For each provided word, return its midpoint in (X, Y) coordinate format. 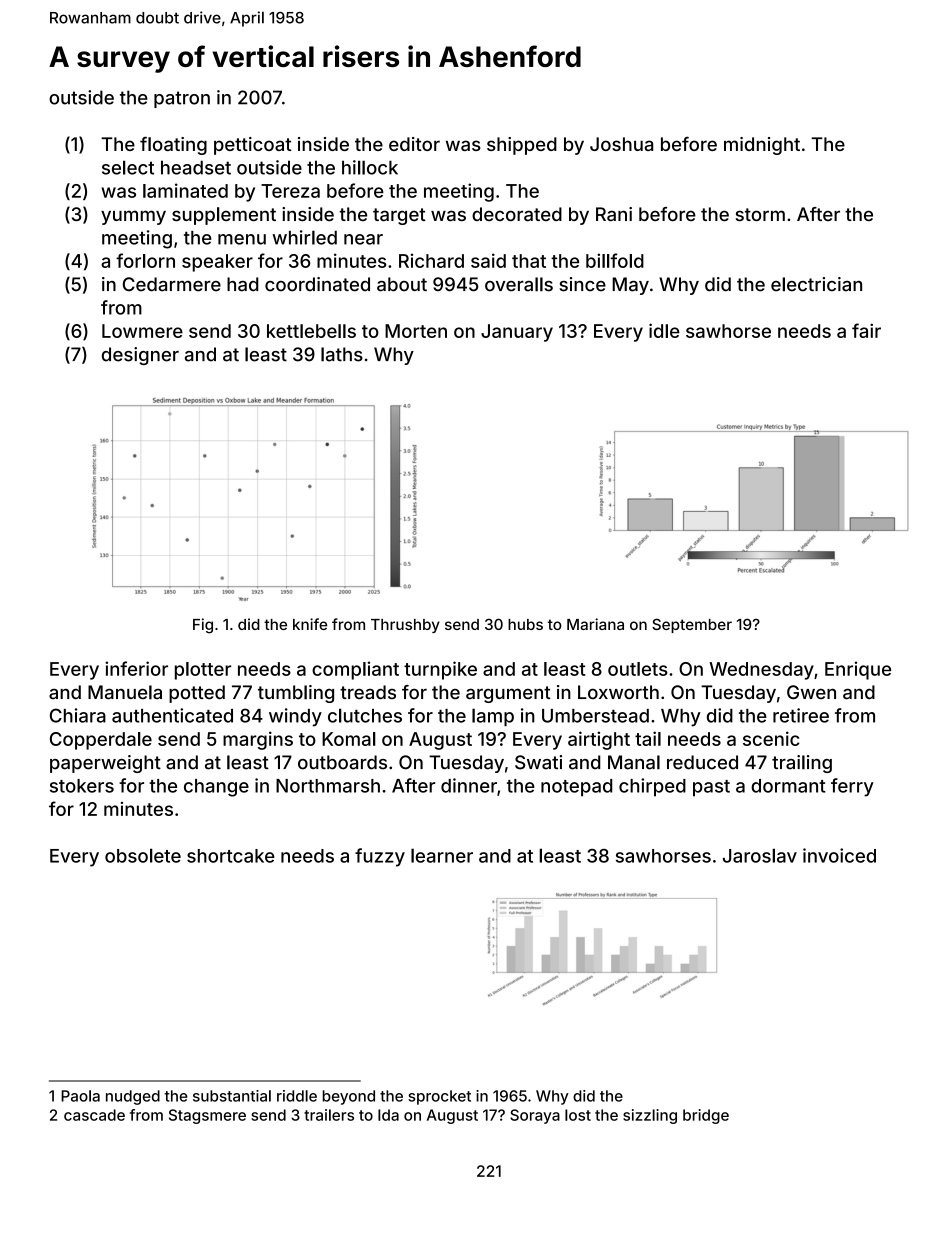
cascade (94, 1115)
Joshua (621, 144)
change (216, 788)
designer (140, 356)
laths (342, 354)
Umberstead (595, 716)
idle (664, 330)
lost (578, 1115)
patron (182, 99)
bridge (706, 1116)
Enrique (858, 670)
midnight (762, 146)
